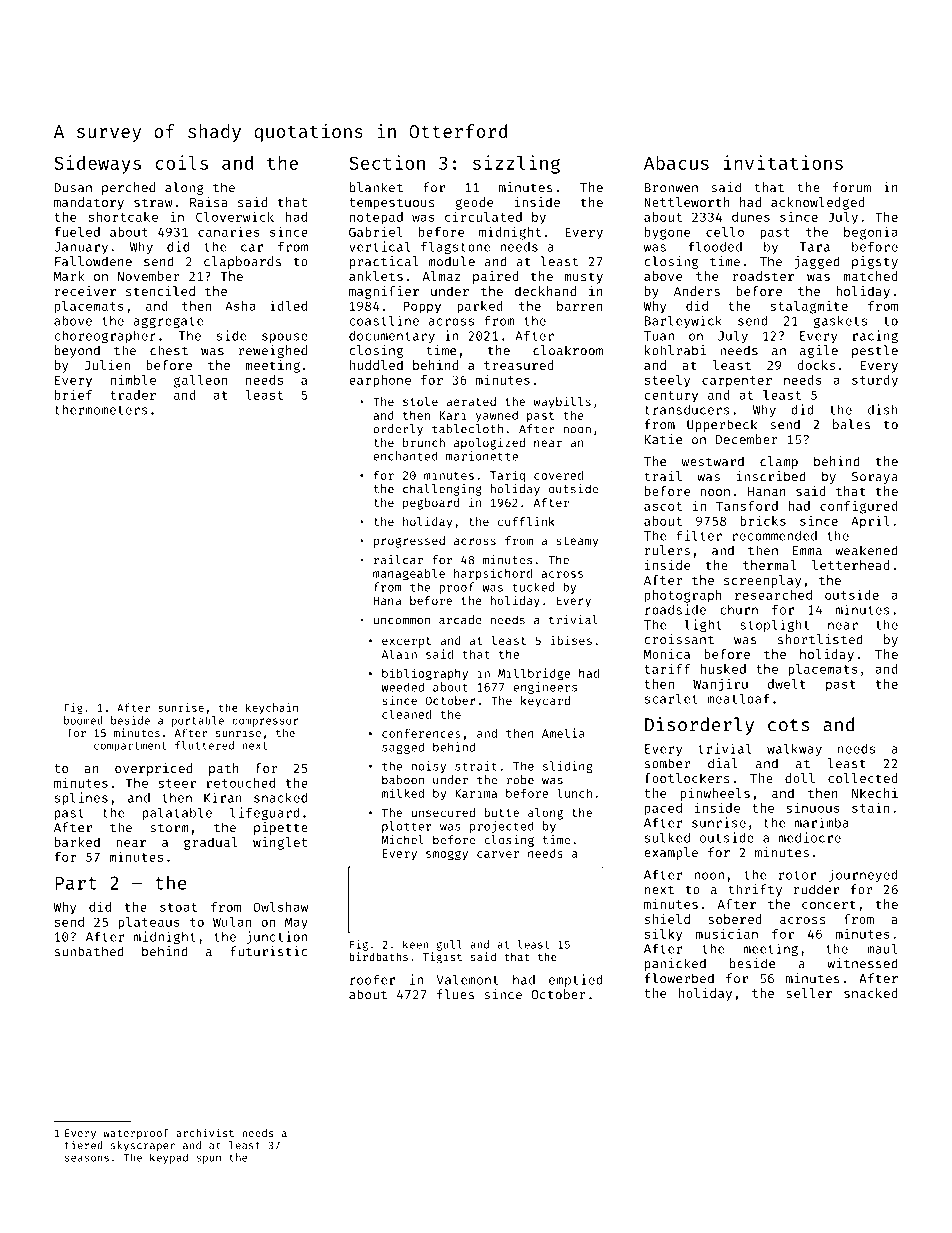  I want to click on Wulan, so click(232, 922).
